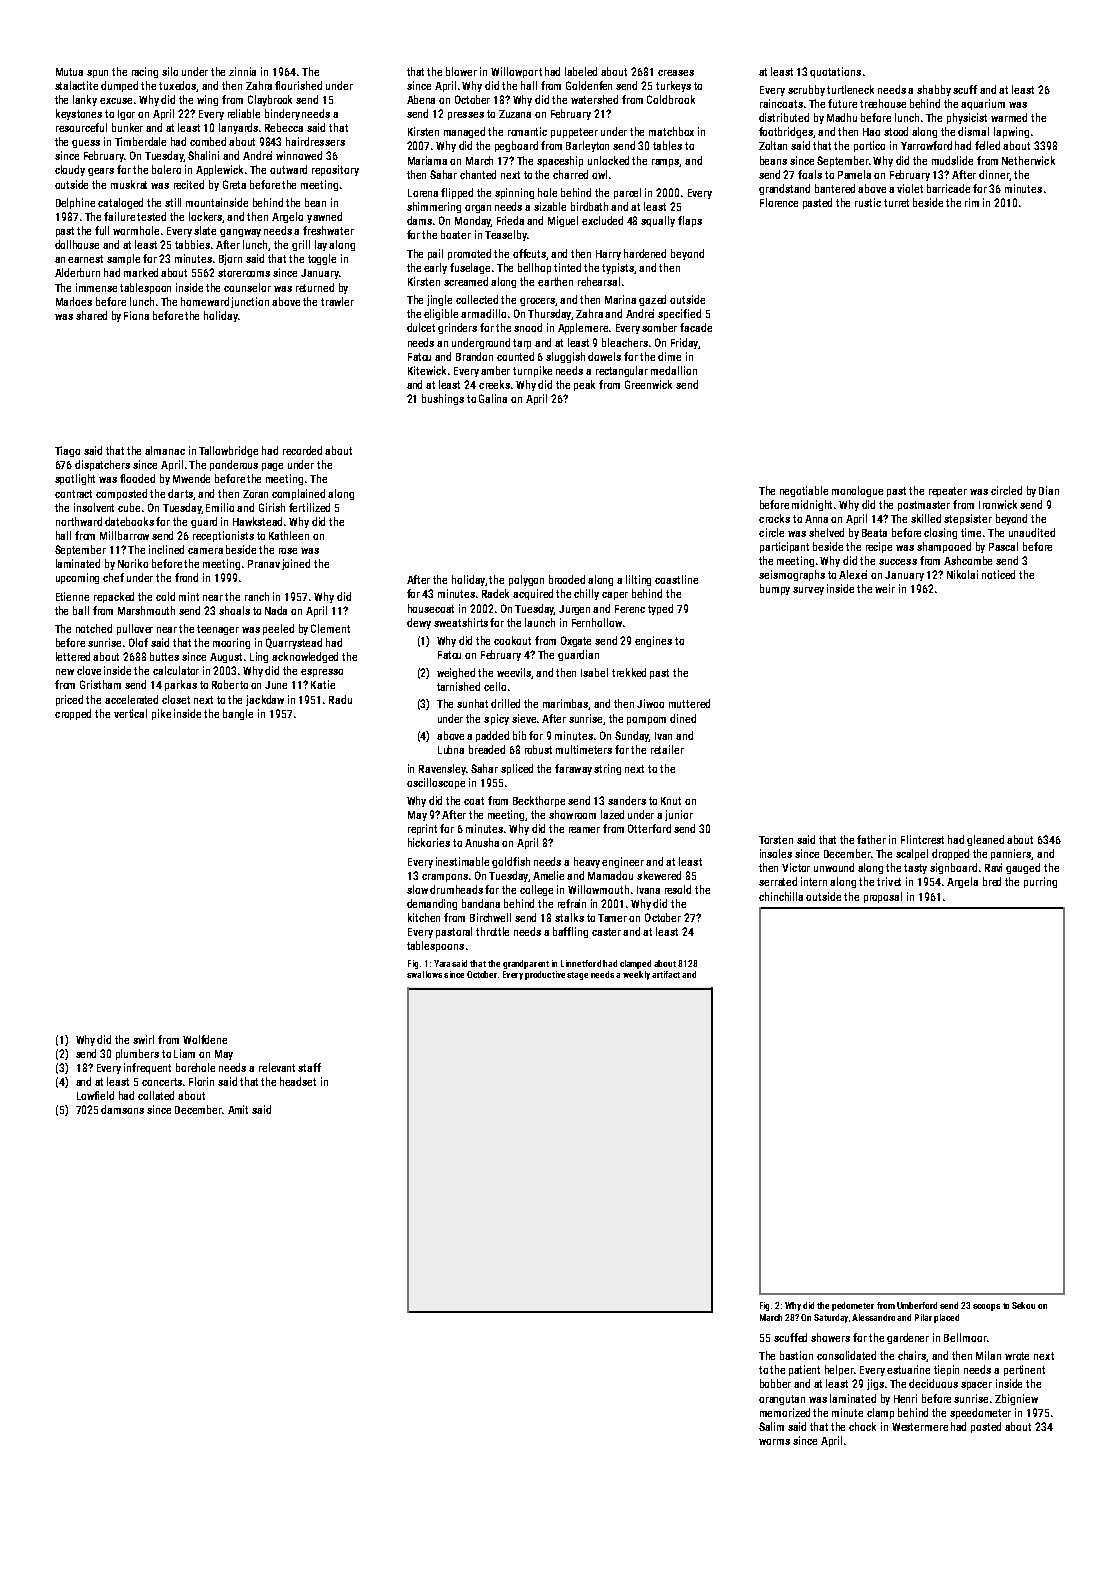 The height and width of the screenshot is (1584, 1120). Describe the element at coordinates (170, 71) in the screenshot. I see `silo` at that location.
